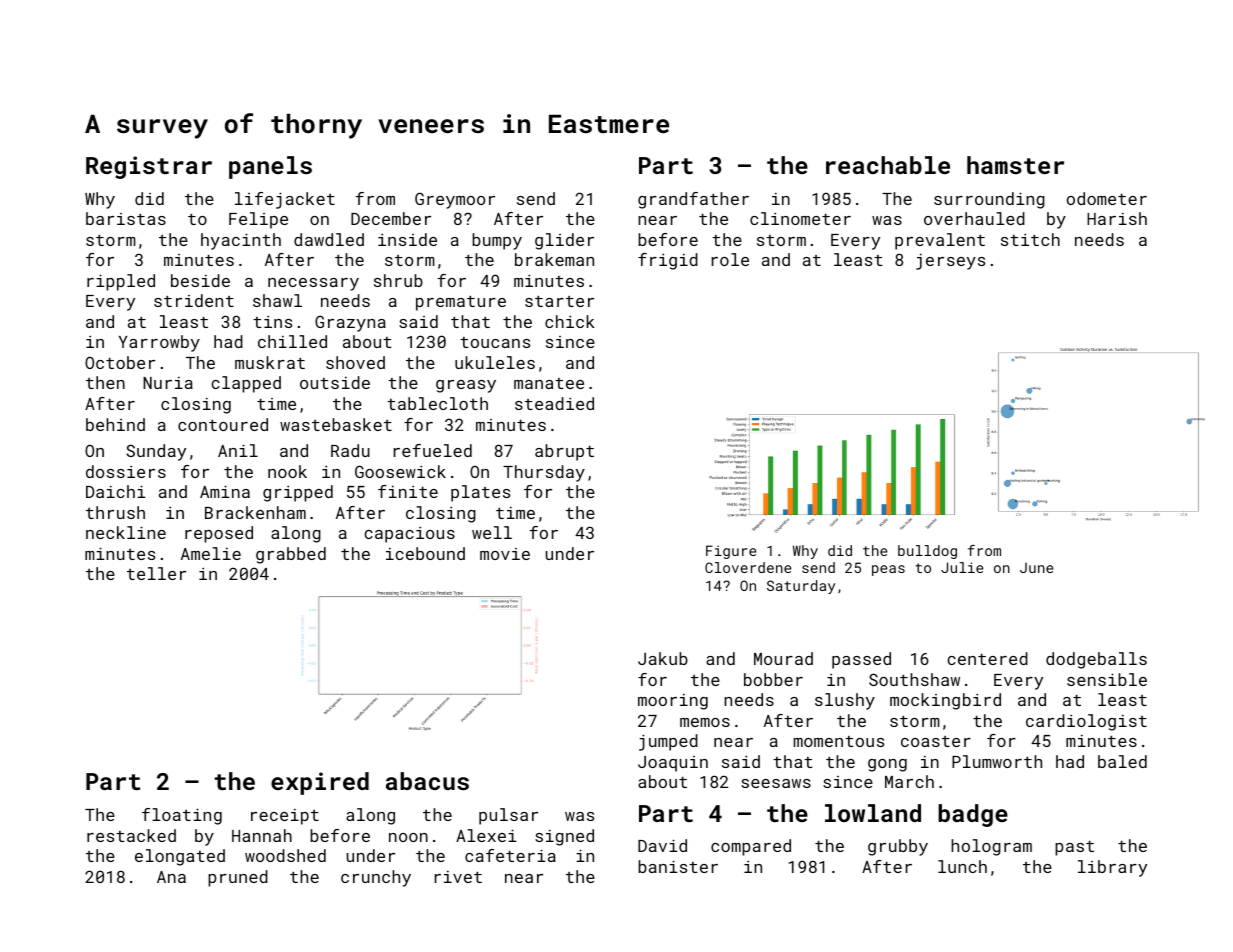  Describe the element at coordinates (1107, 679) in the screenshot. I see `sensible` at that location.
